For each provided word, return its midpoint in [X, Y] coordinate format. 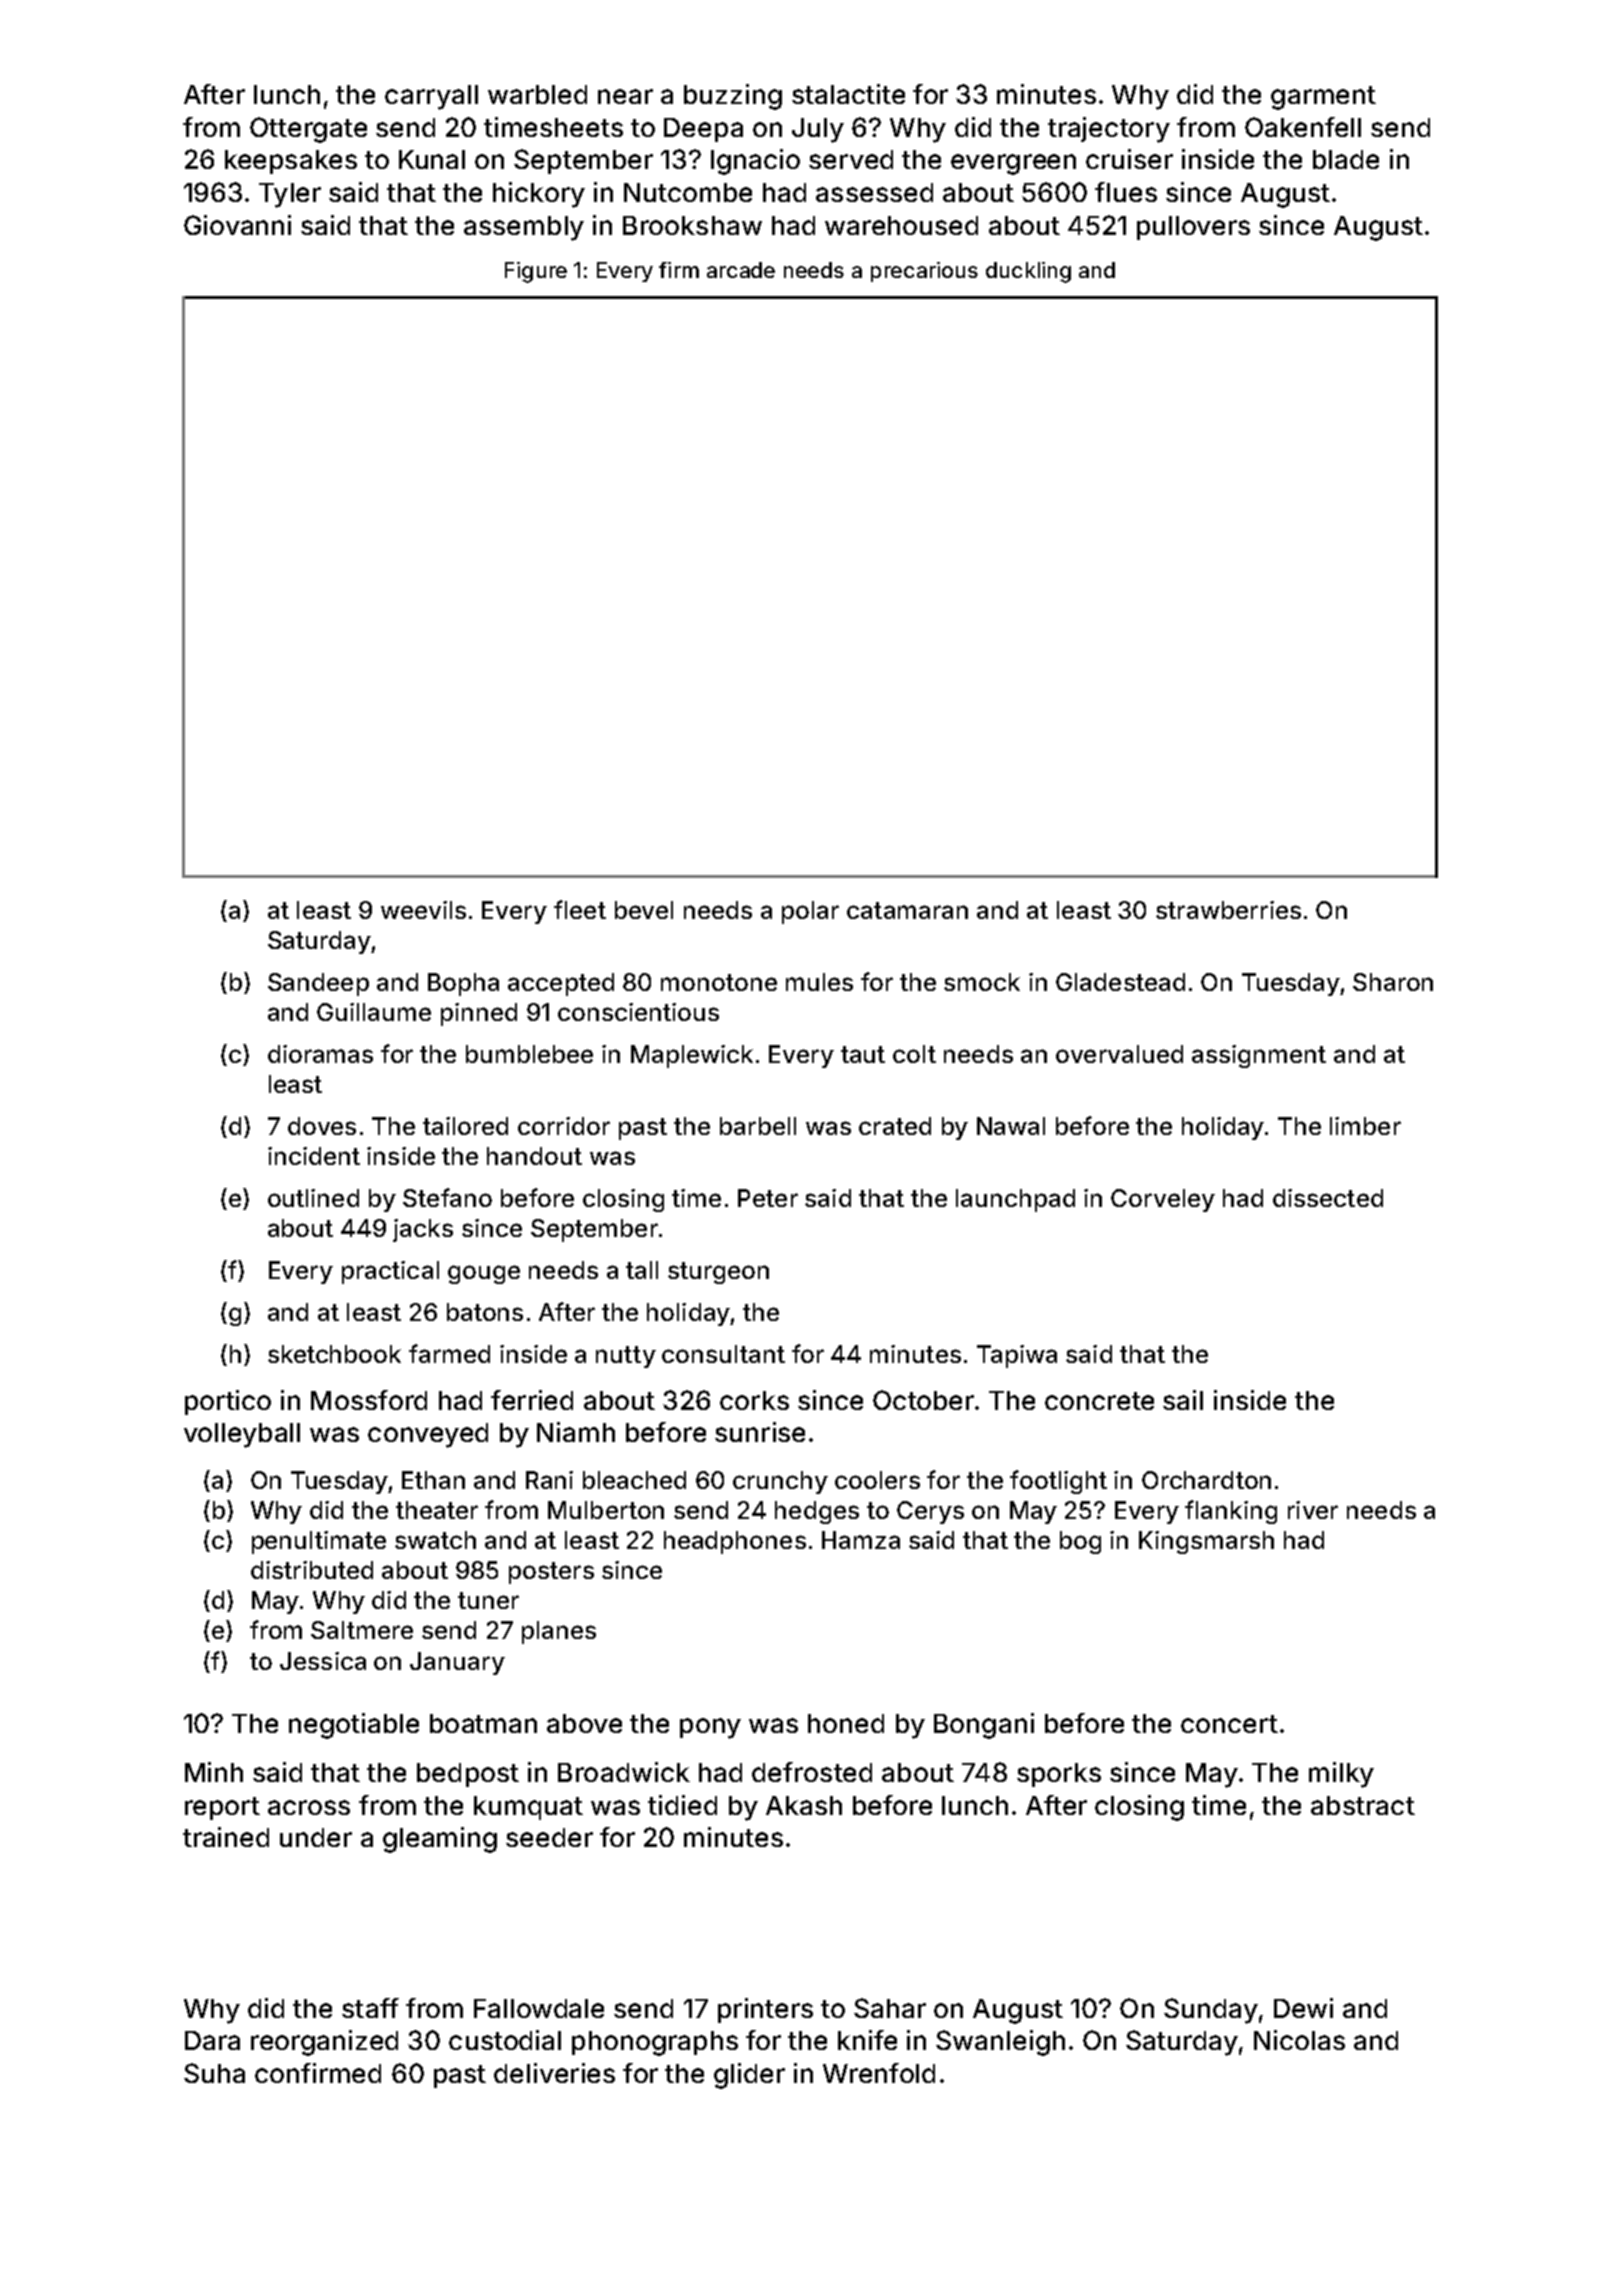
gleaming [440, 1840]
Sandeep [318, 984]
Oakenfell [1303, 127]
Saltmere [362, 1630]
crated [895, 1126]
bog [1080, 1542]
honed [846, 1723]
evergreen [1013, 164]
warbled [537, 94]
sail [1183, 1400]
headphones [735, 1542]
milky [1341, 1775]
